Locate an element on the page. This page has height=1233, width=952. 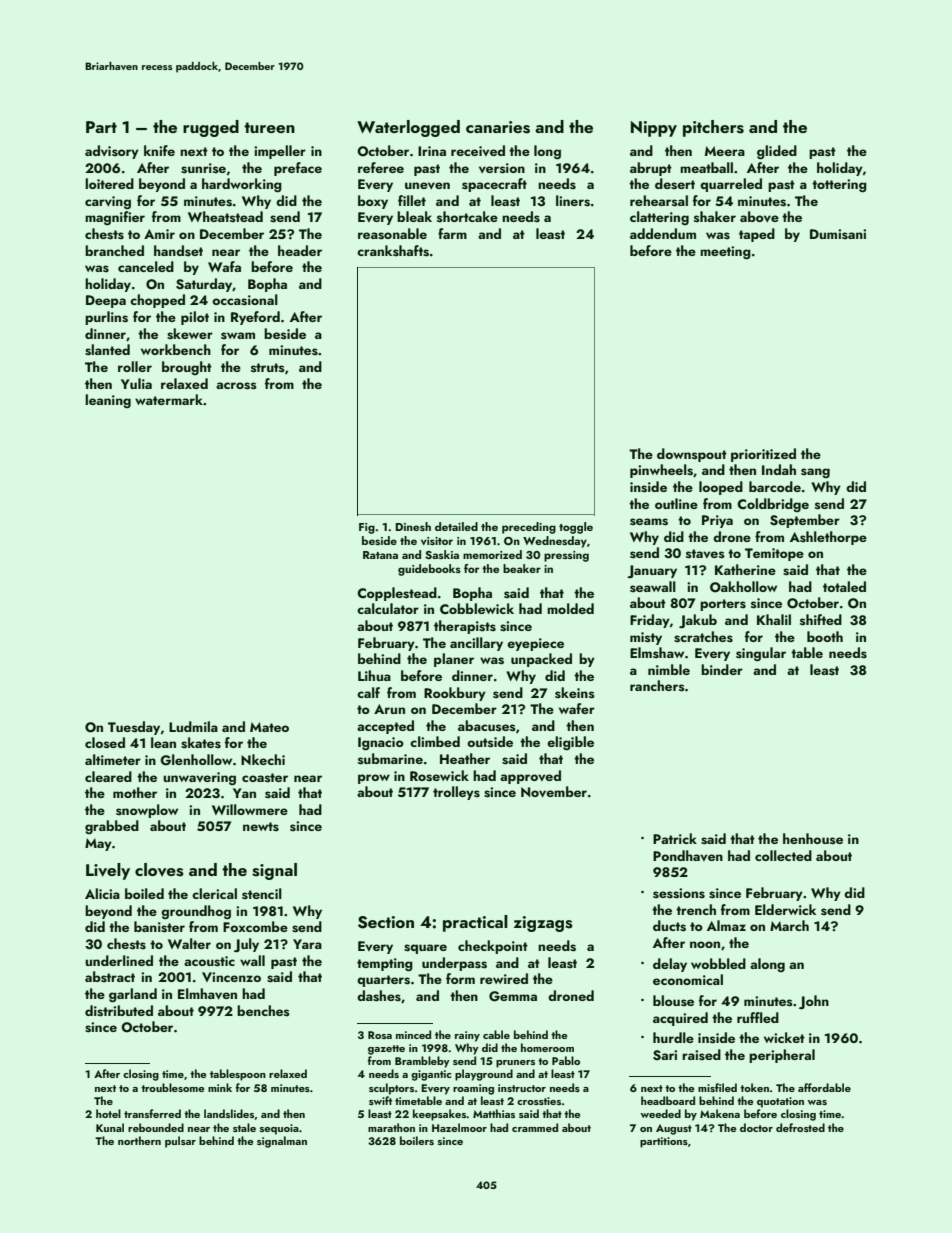
crankshafts is located at coordinates (393, 251).
